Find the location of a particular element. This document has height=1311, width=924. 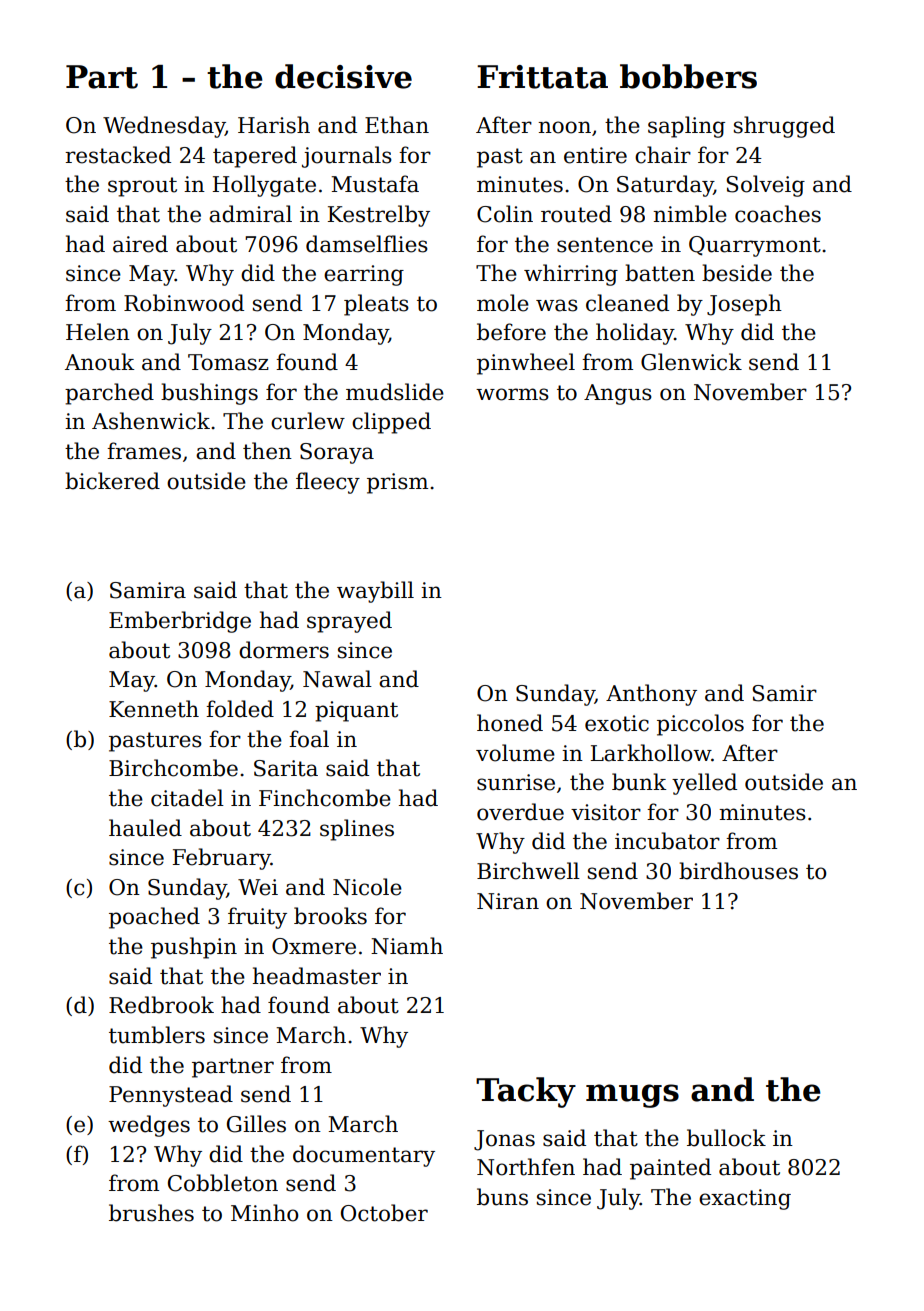

Emberbridge is located at coordinates (180, 622).
